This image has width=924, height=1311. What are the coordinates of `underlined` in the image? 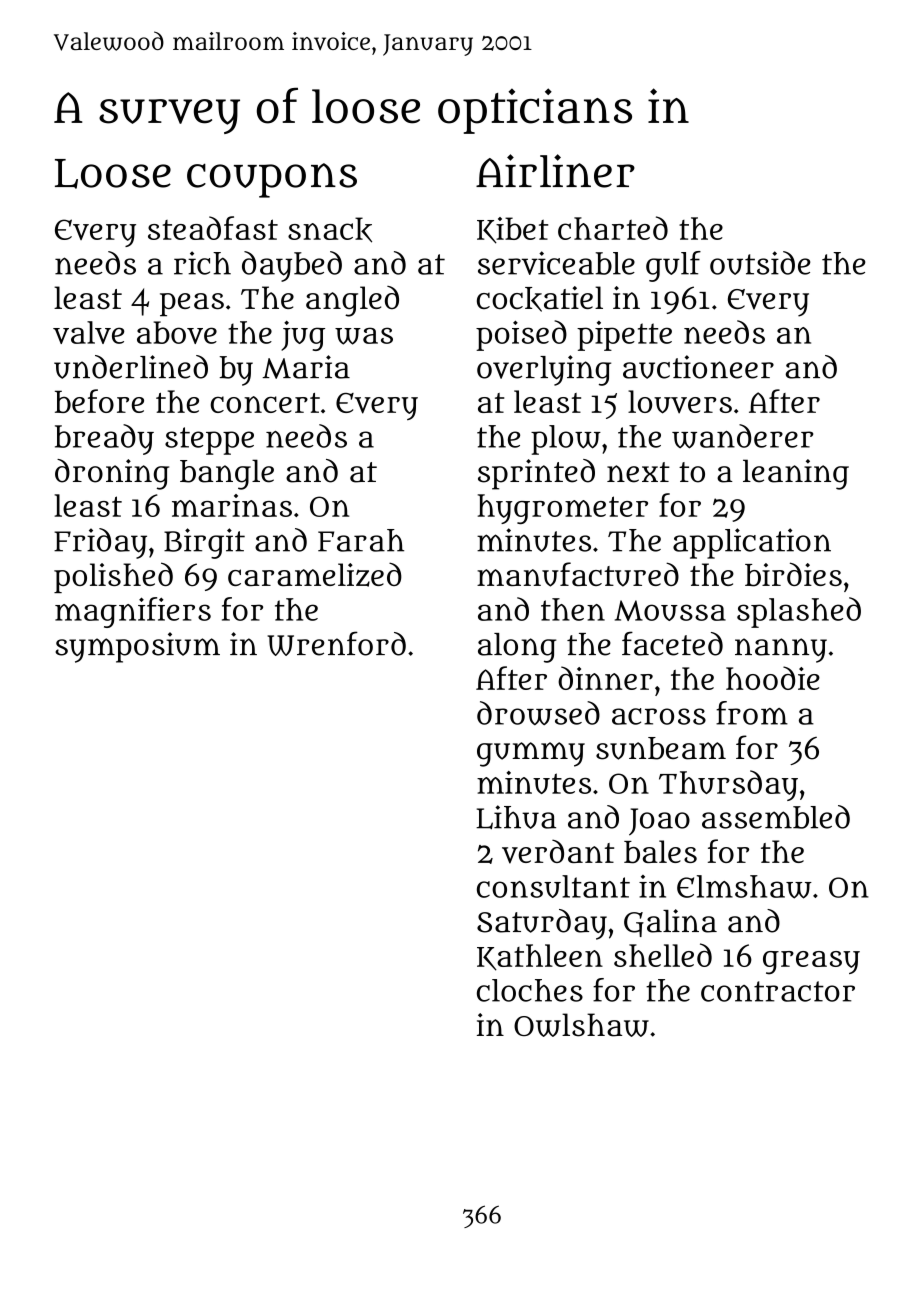 It's located at (131, 367).
